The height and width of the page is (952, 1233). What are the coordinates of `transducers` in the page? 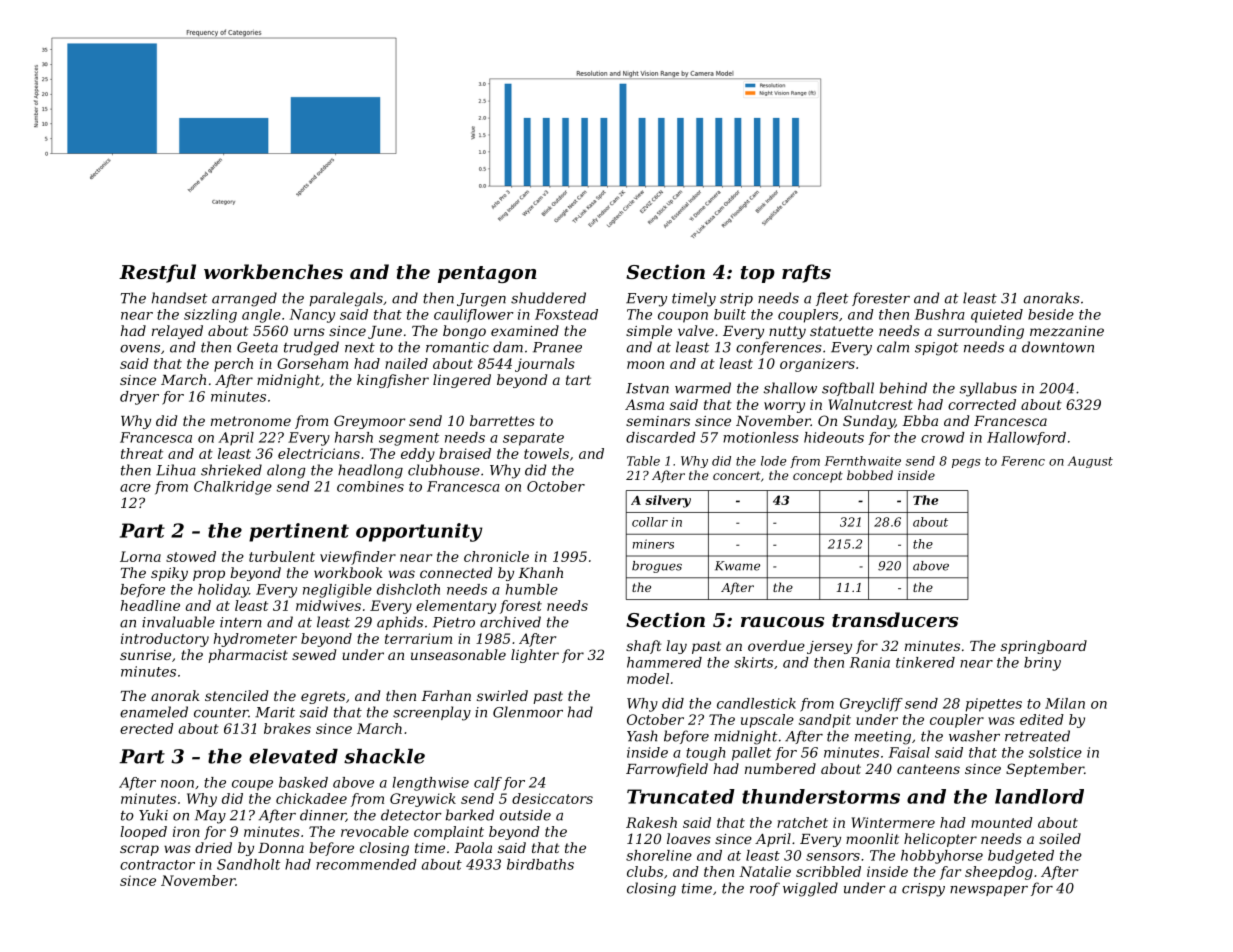 It's located at (895, 620).
